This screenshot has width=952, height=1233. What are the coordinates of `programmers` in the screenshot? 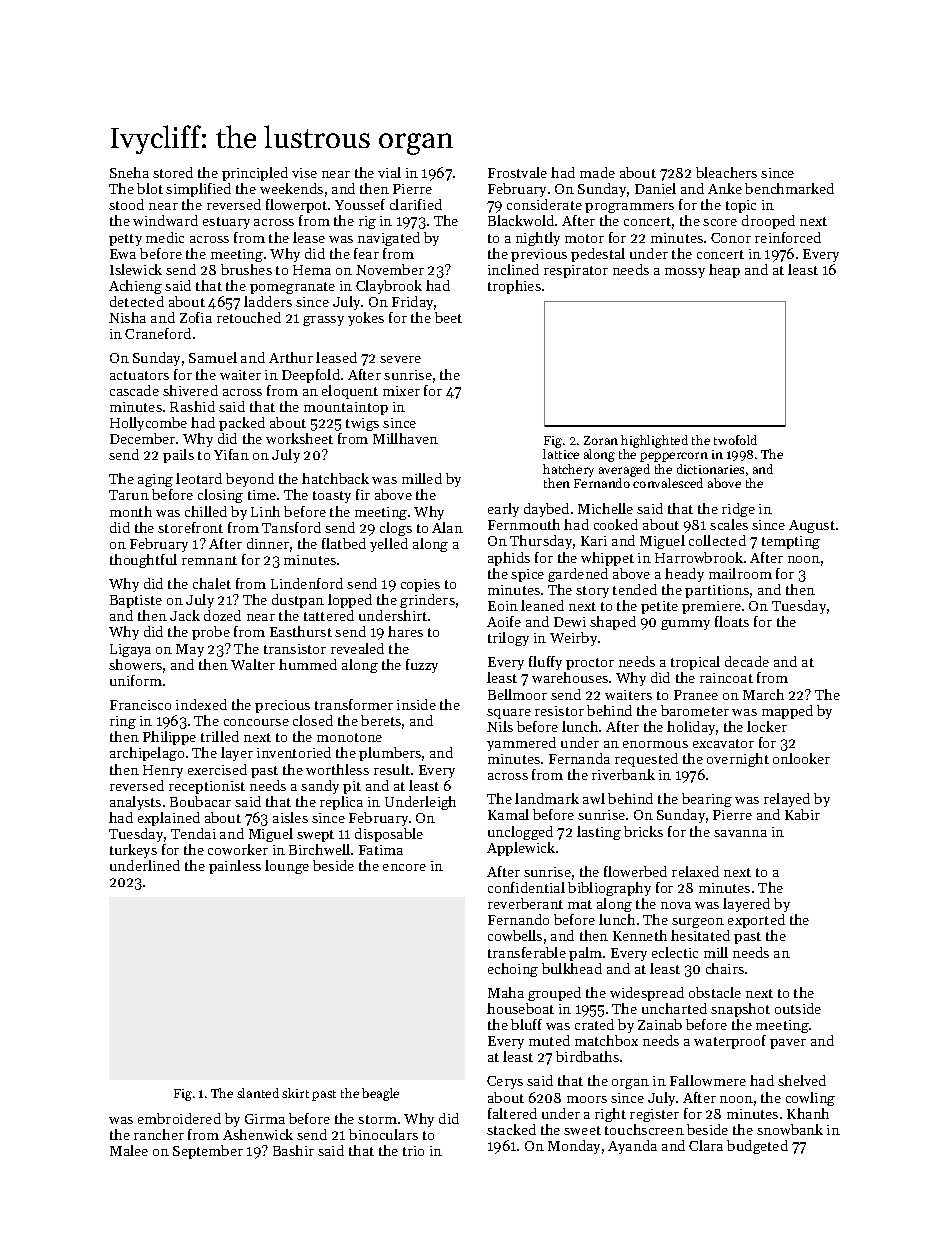 It's located at (629, 208).
